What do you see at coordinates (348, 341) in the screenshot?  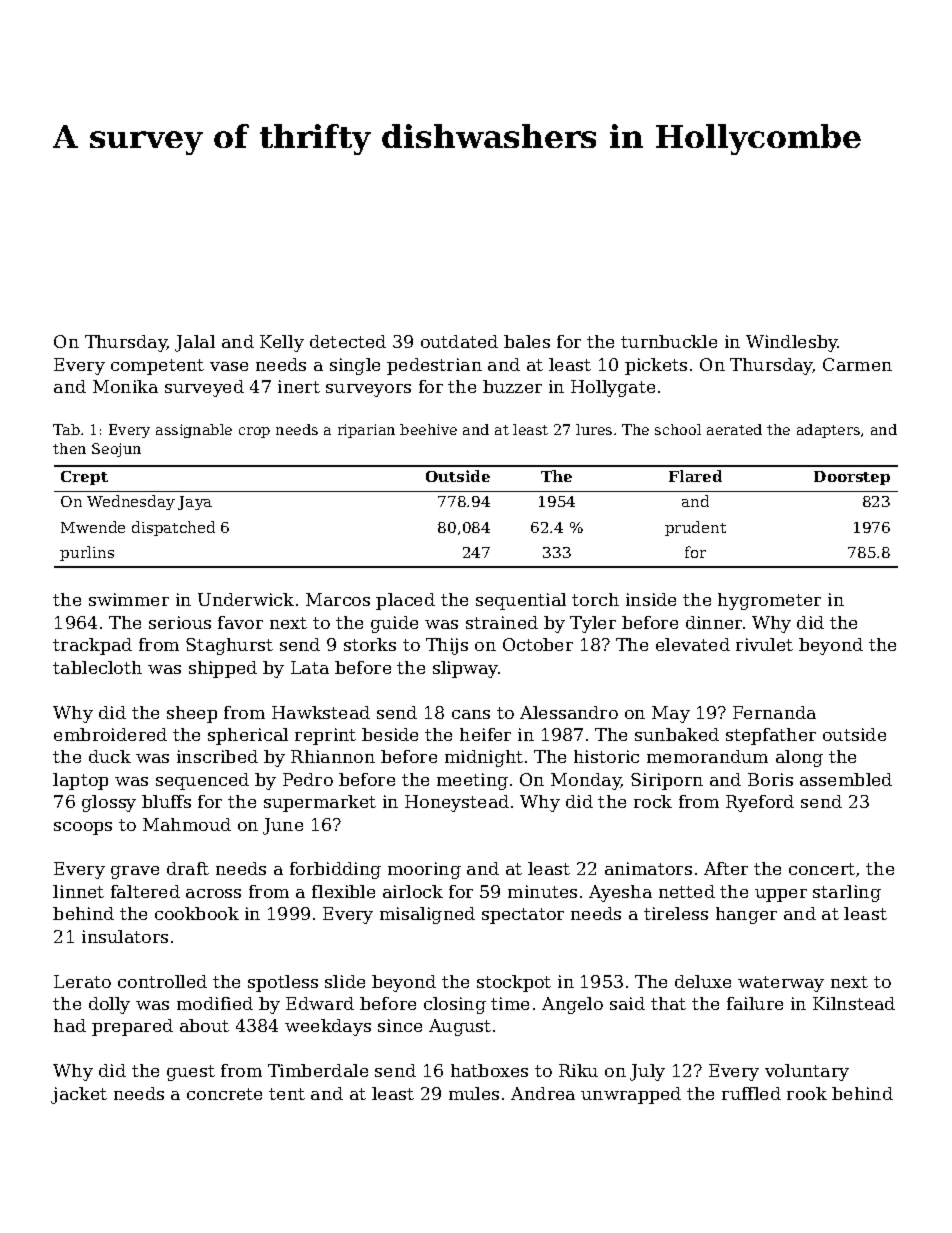 I see `detected` at bounding box center [348, 341].
